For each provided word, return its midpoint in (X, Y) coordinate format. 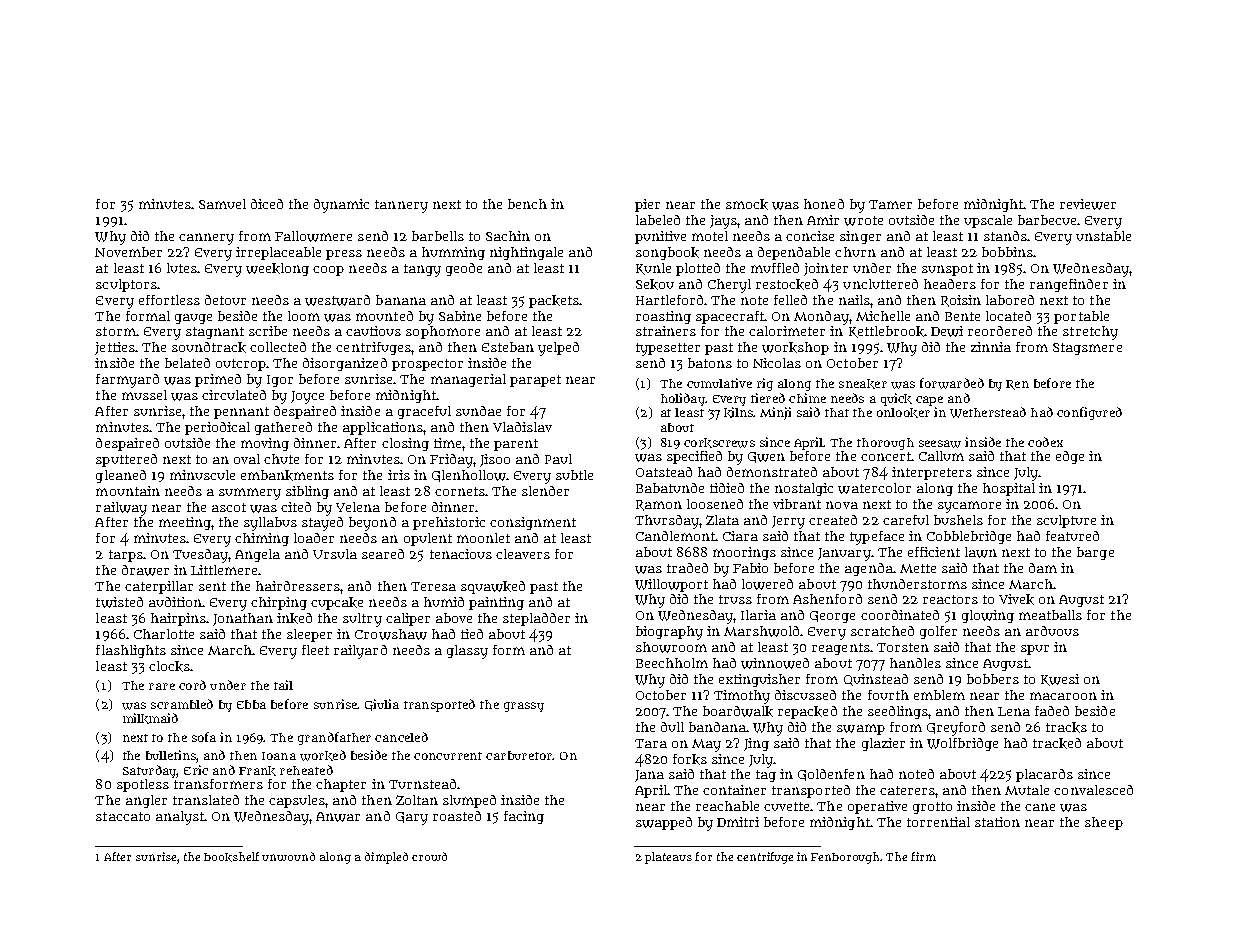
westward (337, 300)
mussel (144, 395)
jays (723, 222)
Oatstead (664, 472)
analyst (180, 818)
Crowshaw (391, 634)
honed (824, 204)
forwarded (952, 383)
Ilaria (758, 615)
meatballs (1050, 615)
